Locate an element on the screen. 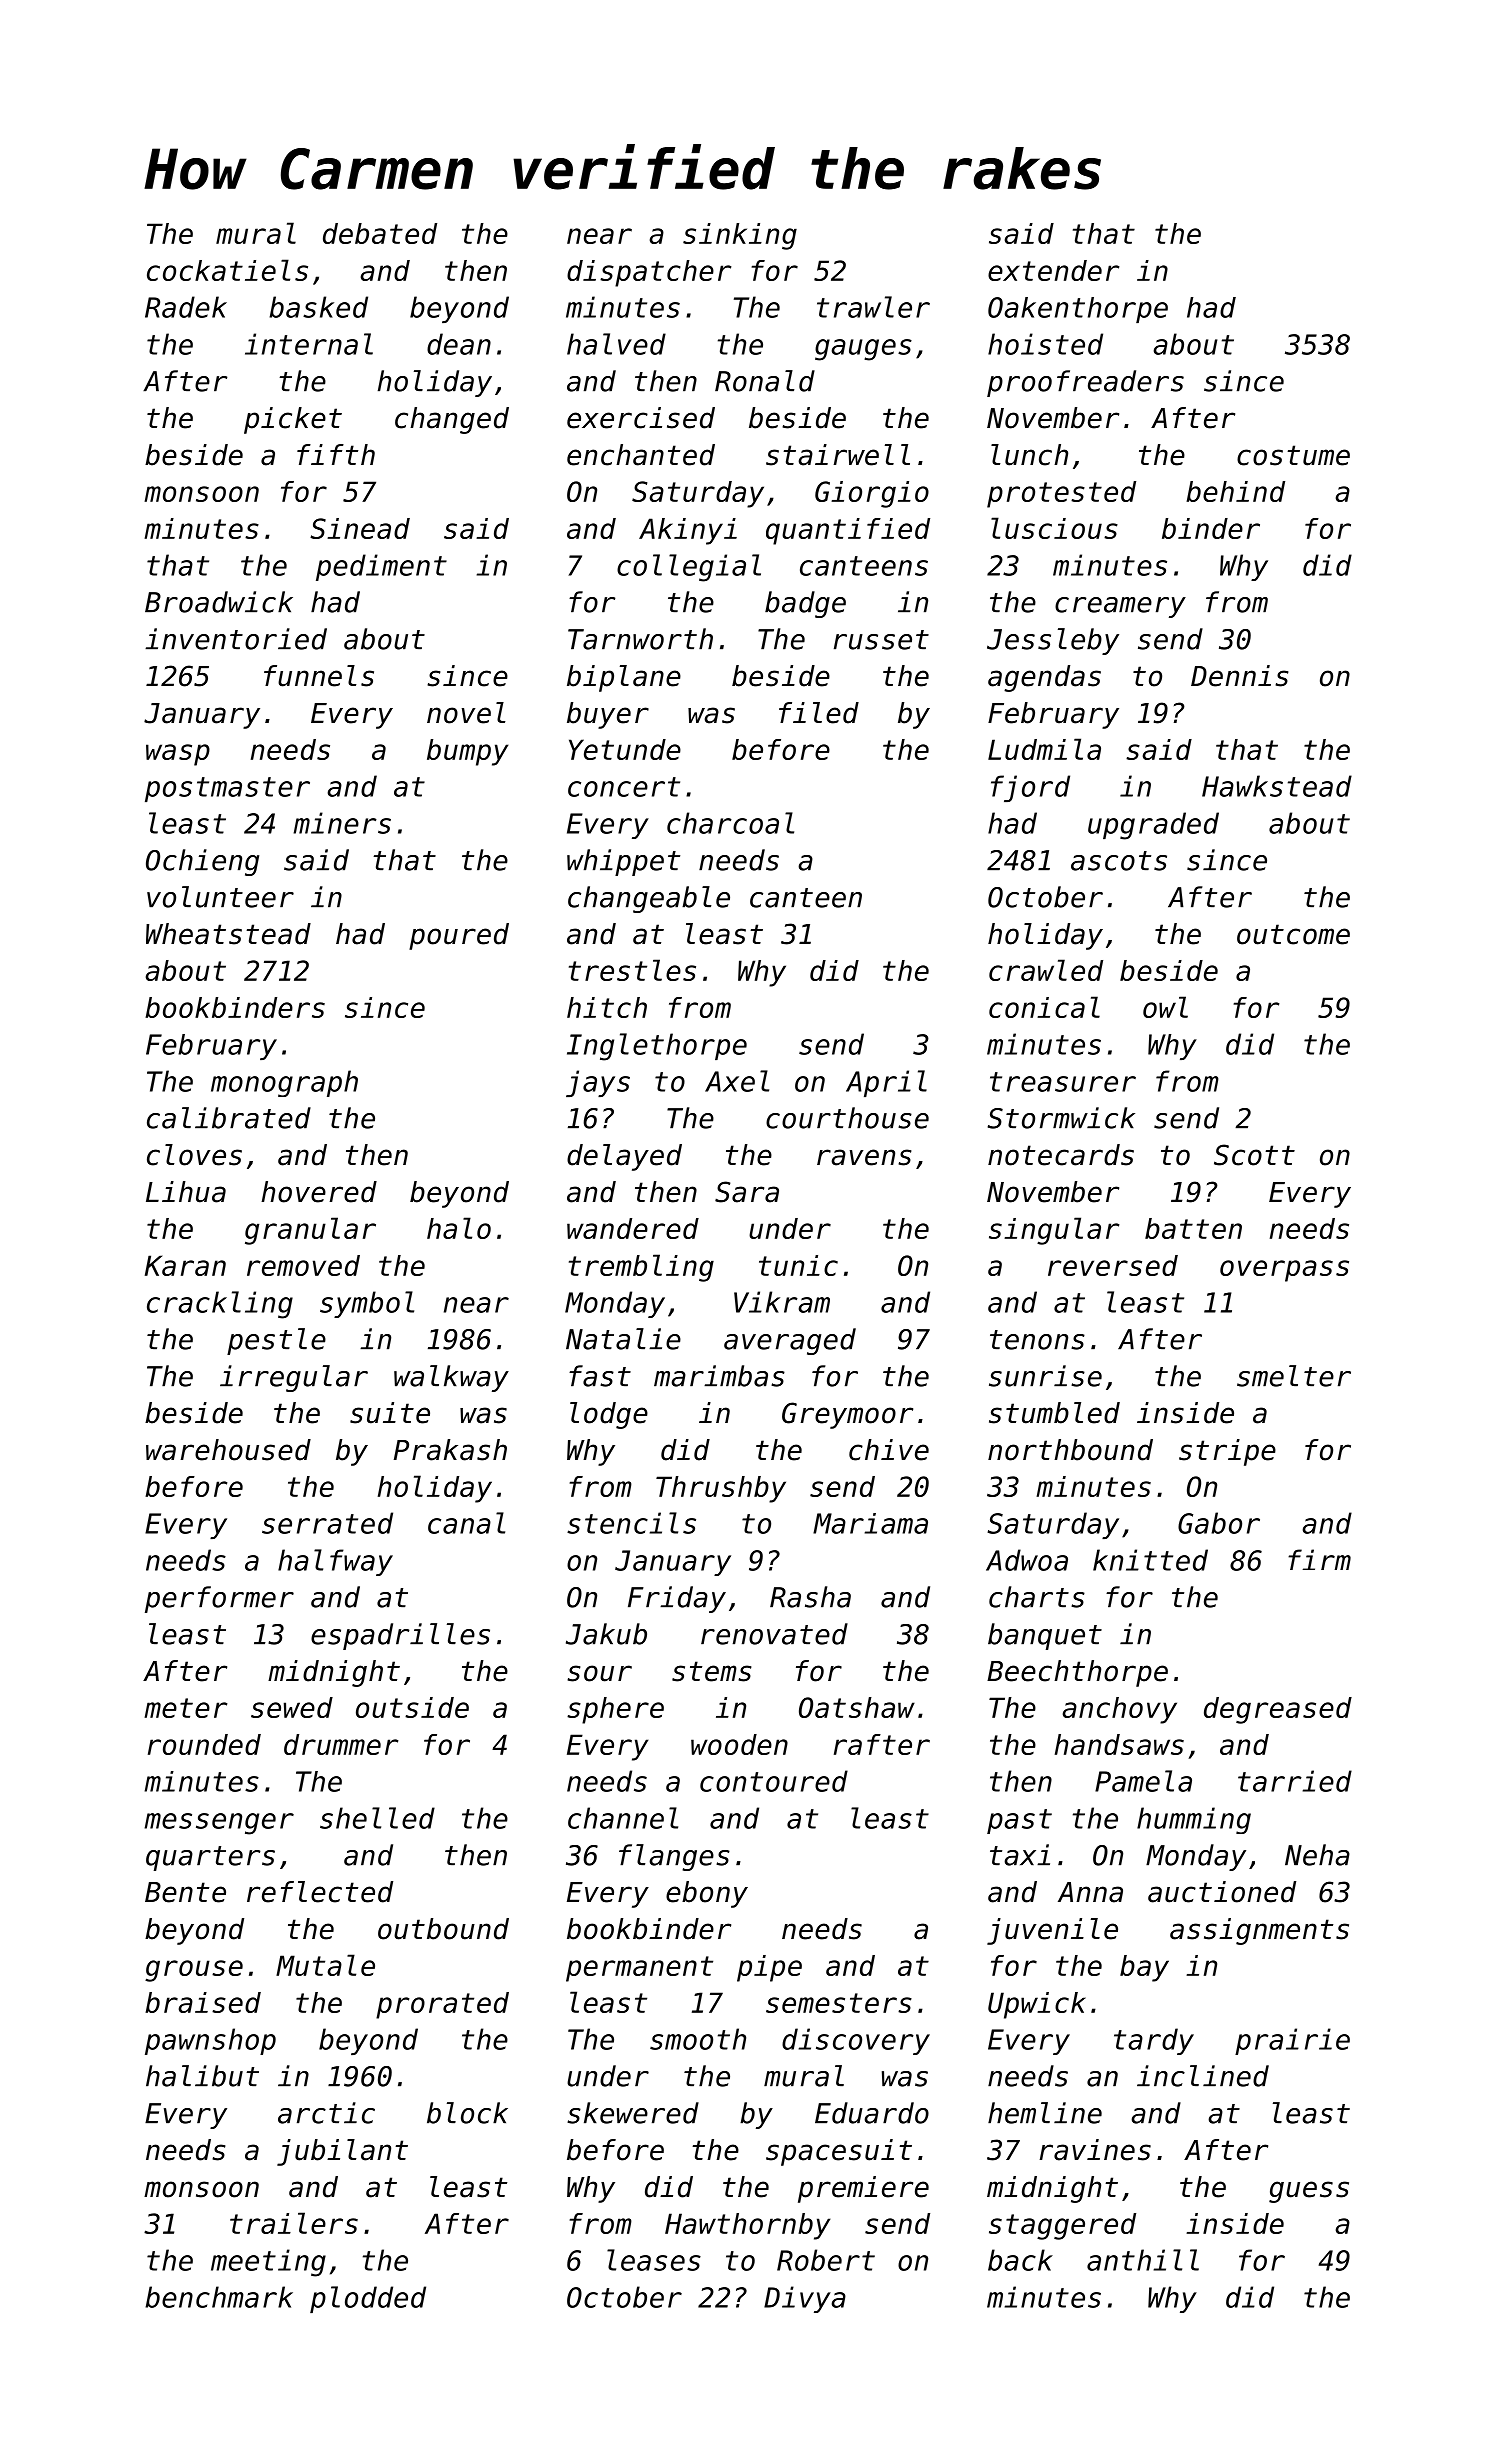 The height and width of the screenshot is (2464, 1496). trawler is located at coordinates (873, 307).
